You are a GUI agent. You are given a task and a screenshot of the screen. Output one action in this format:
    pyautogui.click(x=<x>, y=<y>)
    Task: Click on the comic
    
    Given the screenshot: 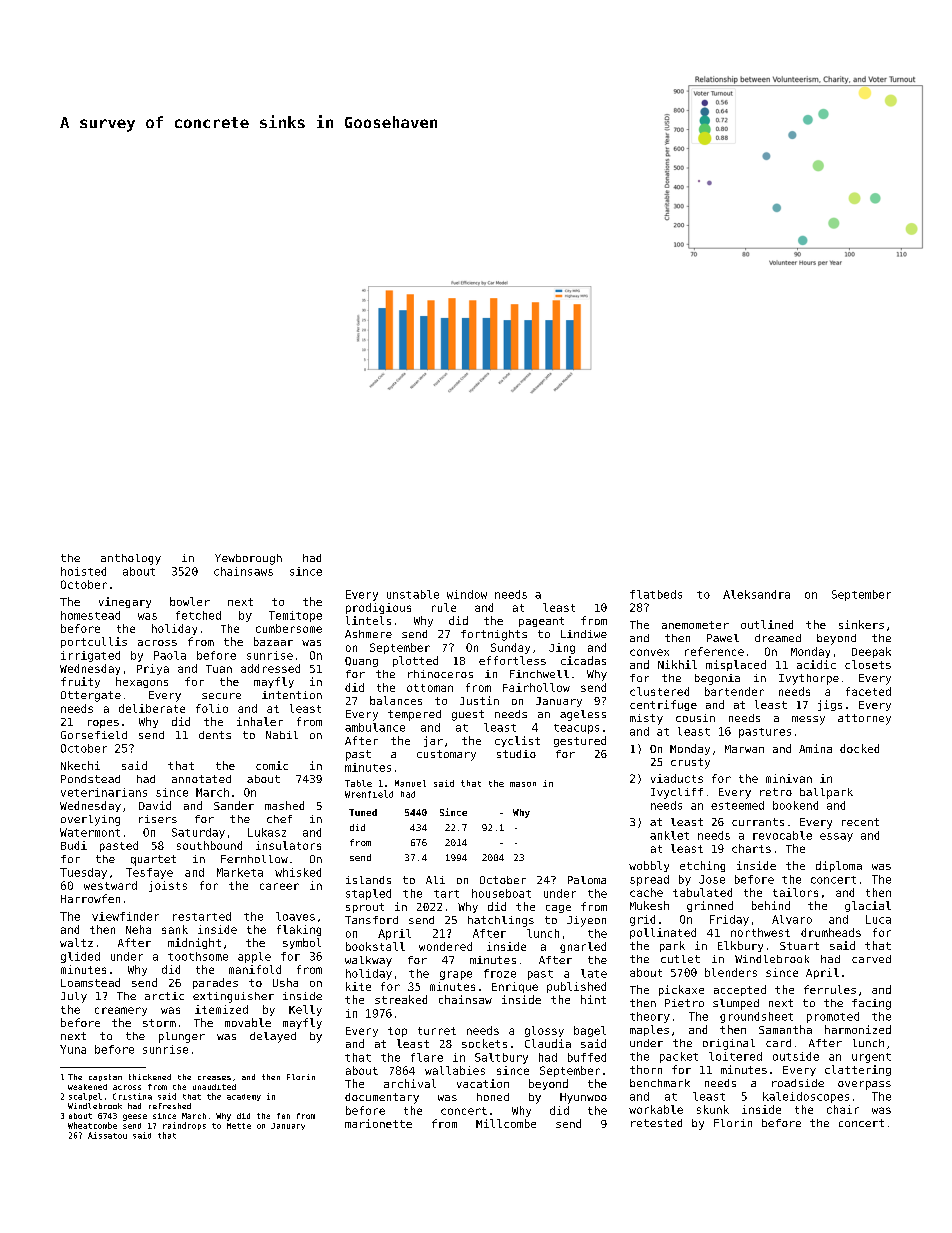 What is the action you would take?
    pyautogui.click(x=272, y=765)
